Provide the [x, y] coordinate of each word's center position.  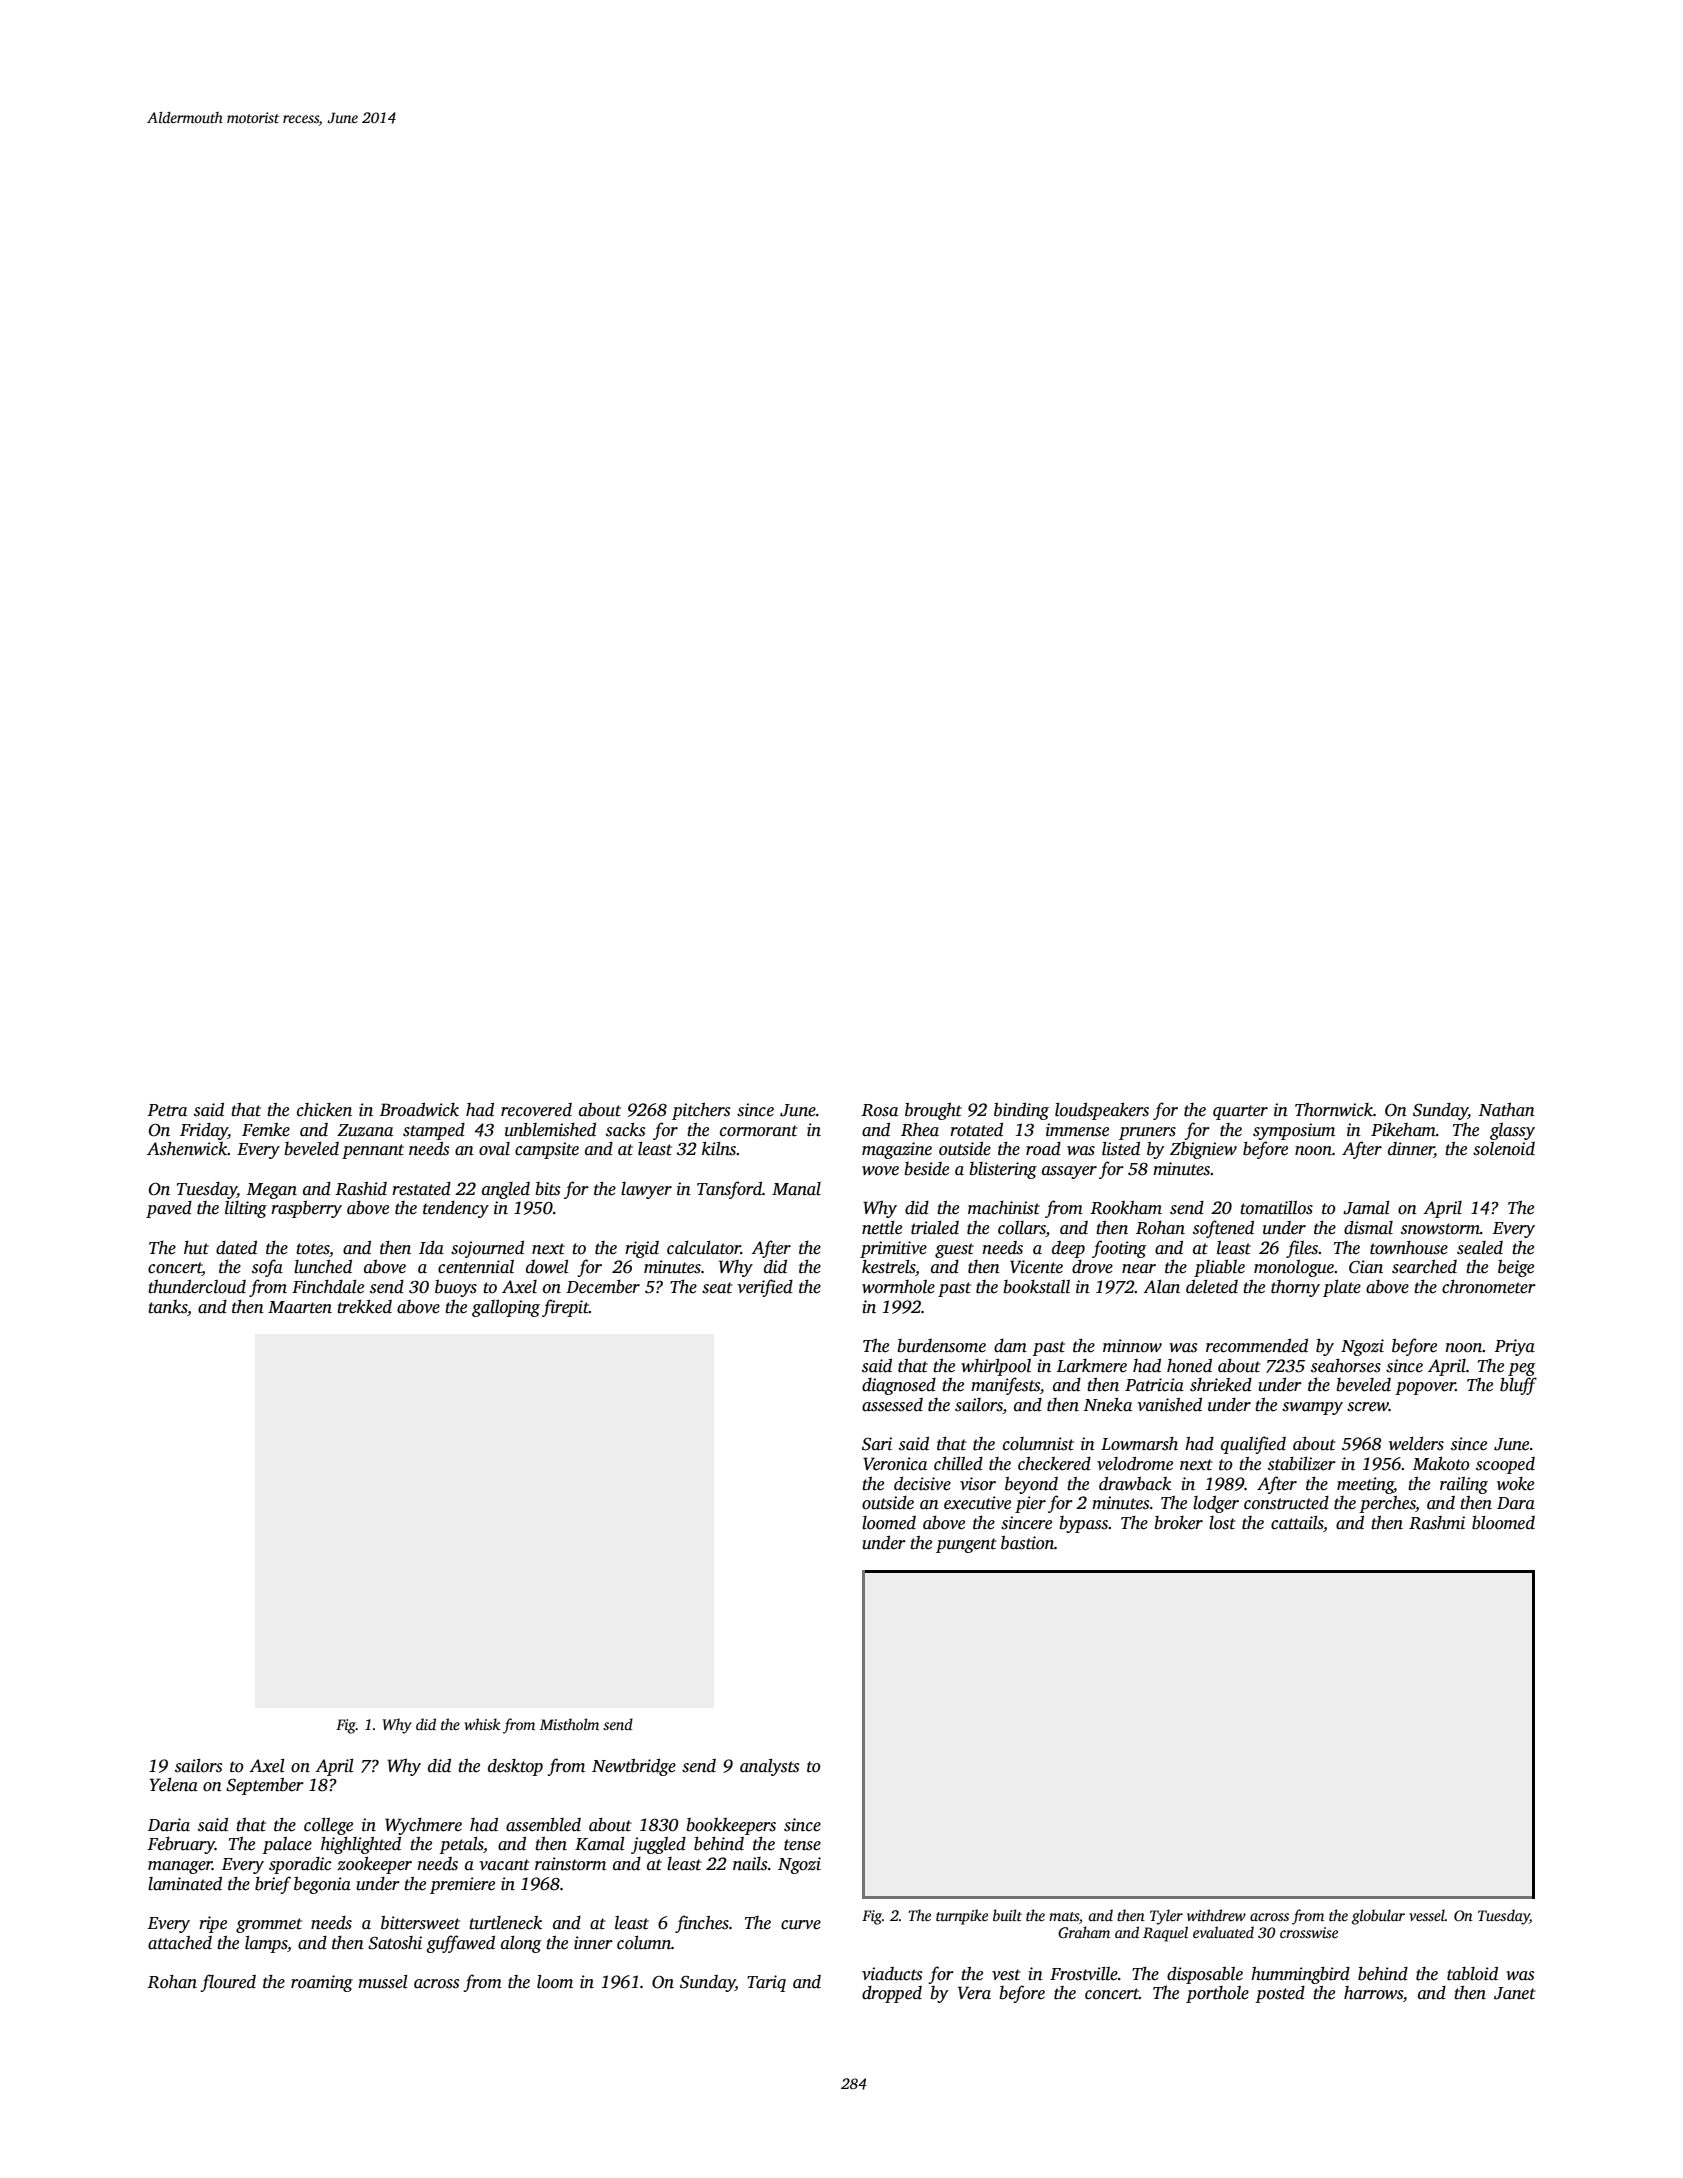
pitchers [701, 1111]
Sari [877, 1444]
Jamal [1366, 1208]
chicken [324, 1110]
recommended [1257, 1346]
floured [228, 1983]
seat [717, 1288]
